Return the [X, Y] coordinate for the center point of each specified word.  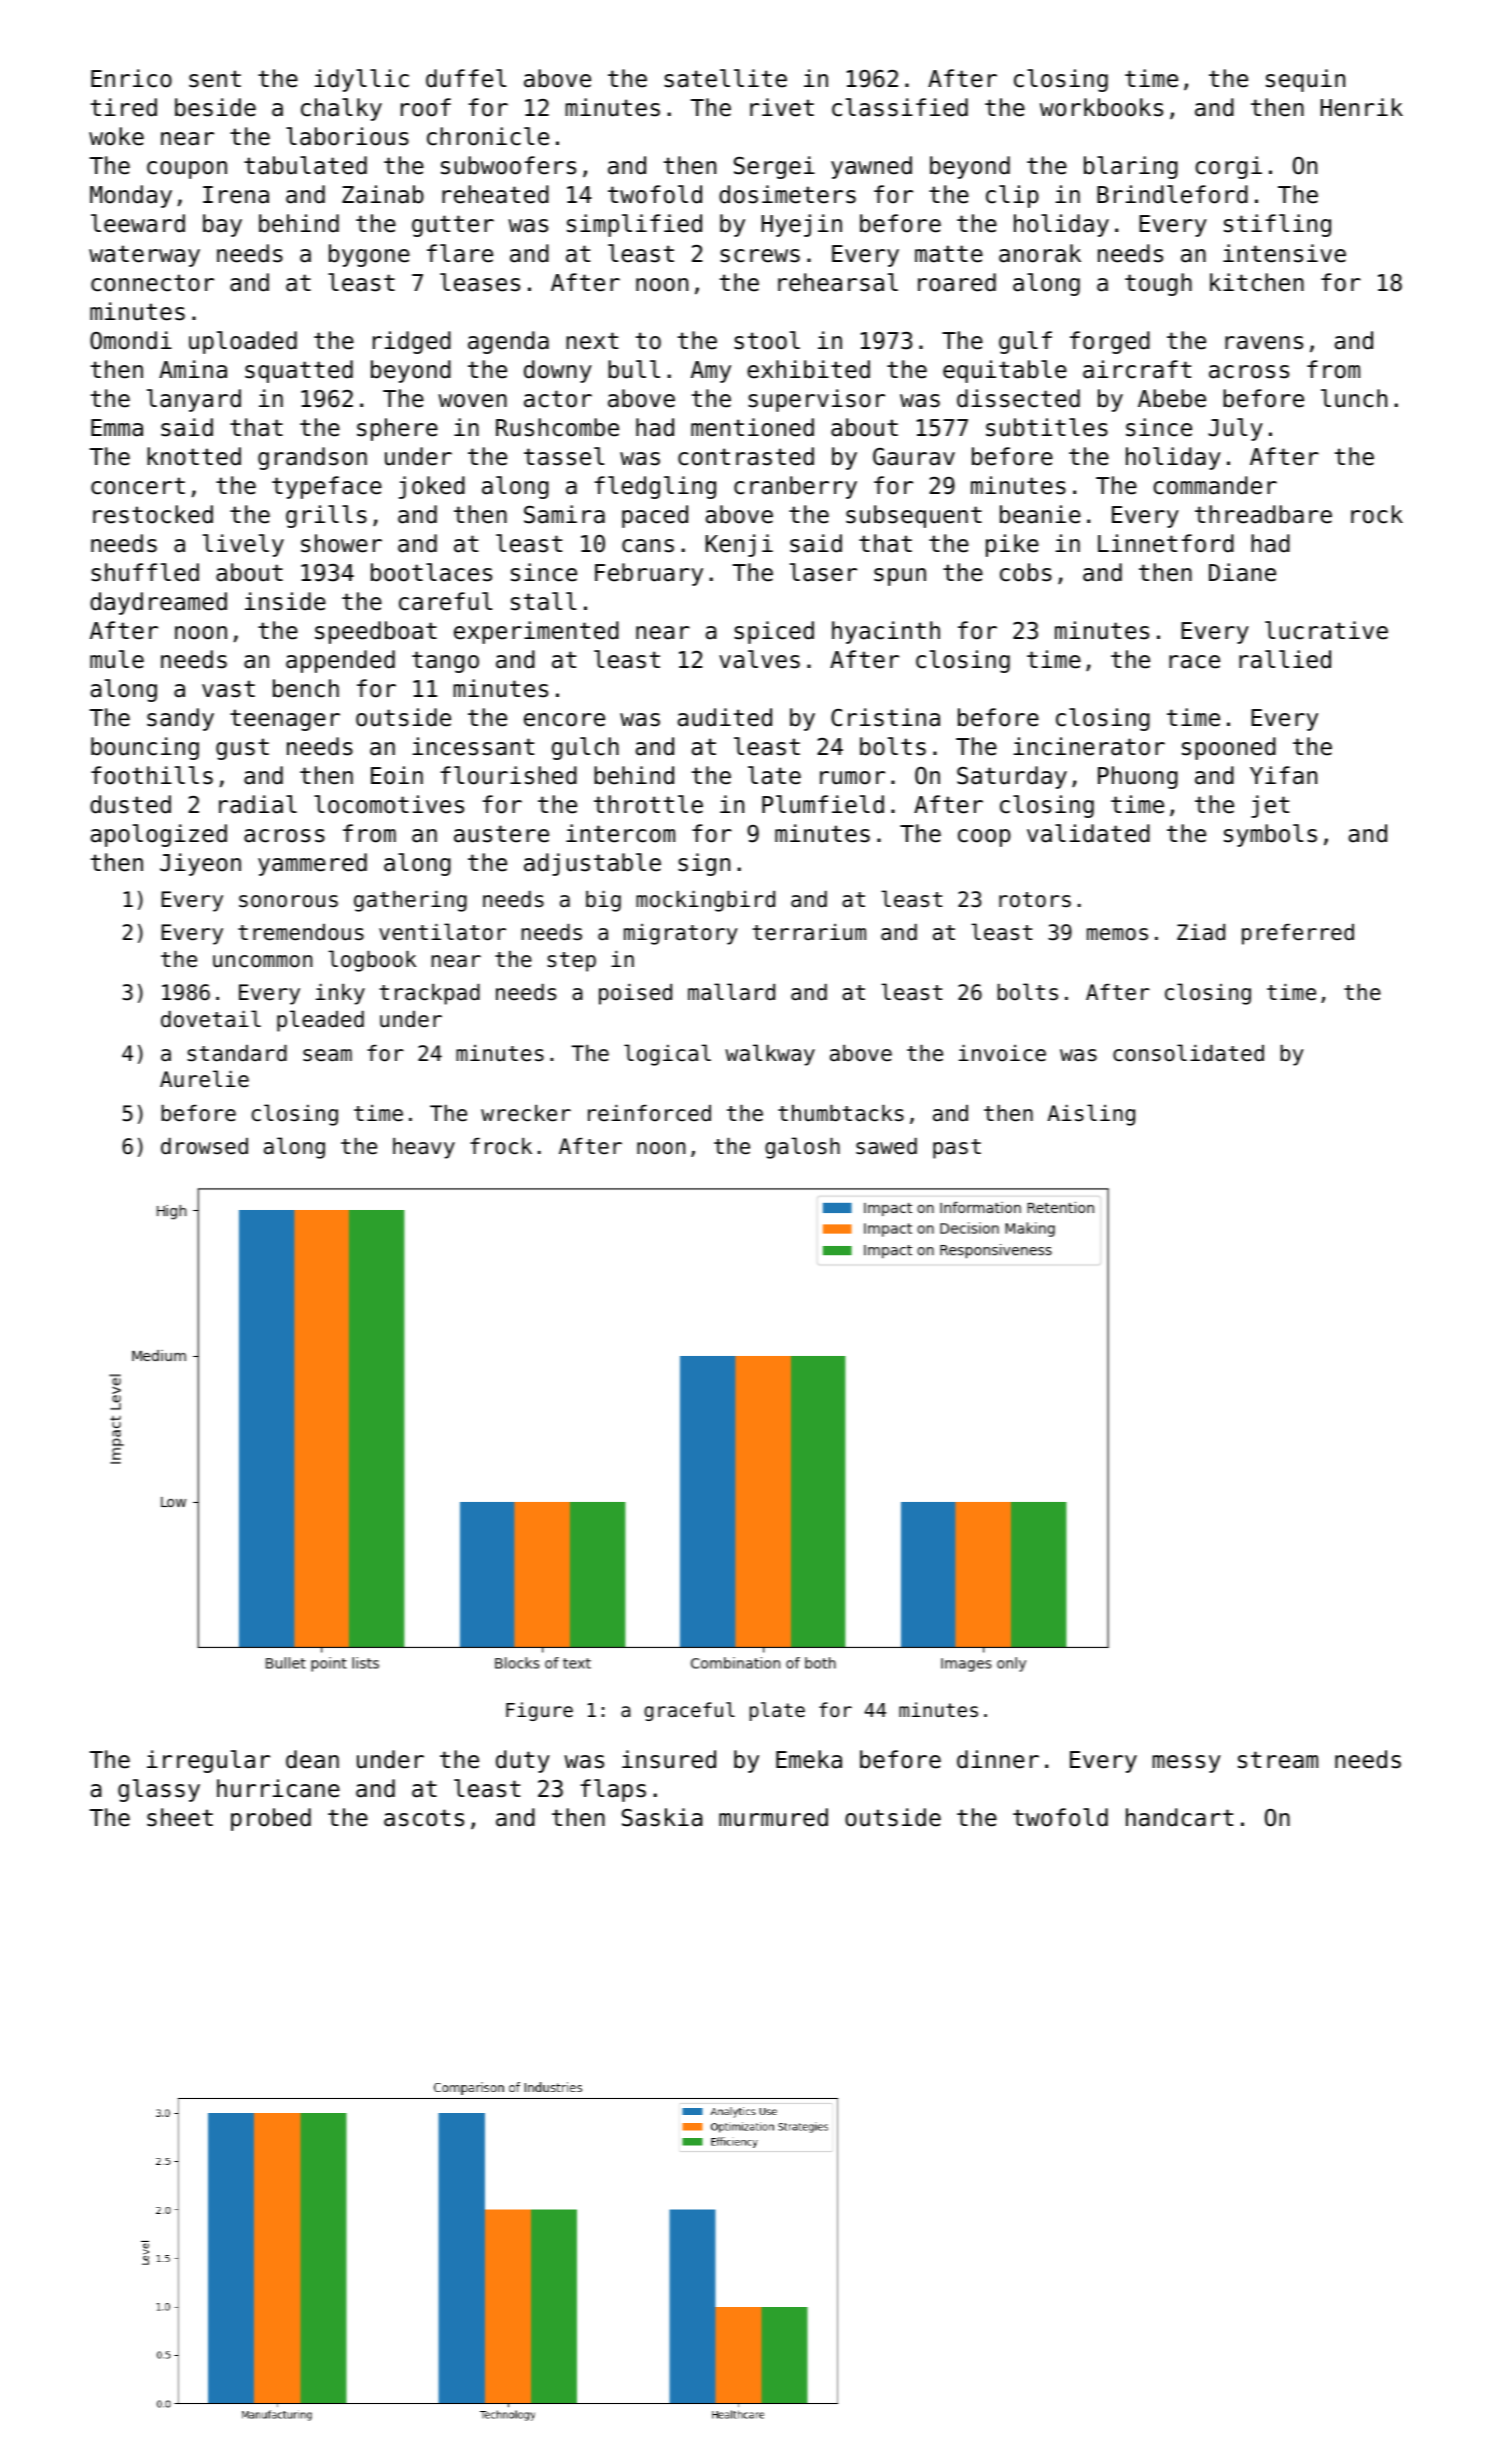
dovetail [211, 1019]
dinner [998, 1759]
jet [1270, 806]
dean [312, 1759]
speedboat [376, 632]
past [957, 1149]
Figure [539, 1711]
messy [1186, 1764]
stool [767, 340]
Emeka [809, 1759]
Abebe [1172, 398]
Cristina [885, 717]
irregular [208, 1761]
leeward [138, 223]
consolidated [1188, 1053]
